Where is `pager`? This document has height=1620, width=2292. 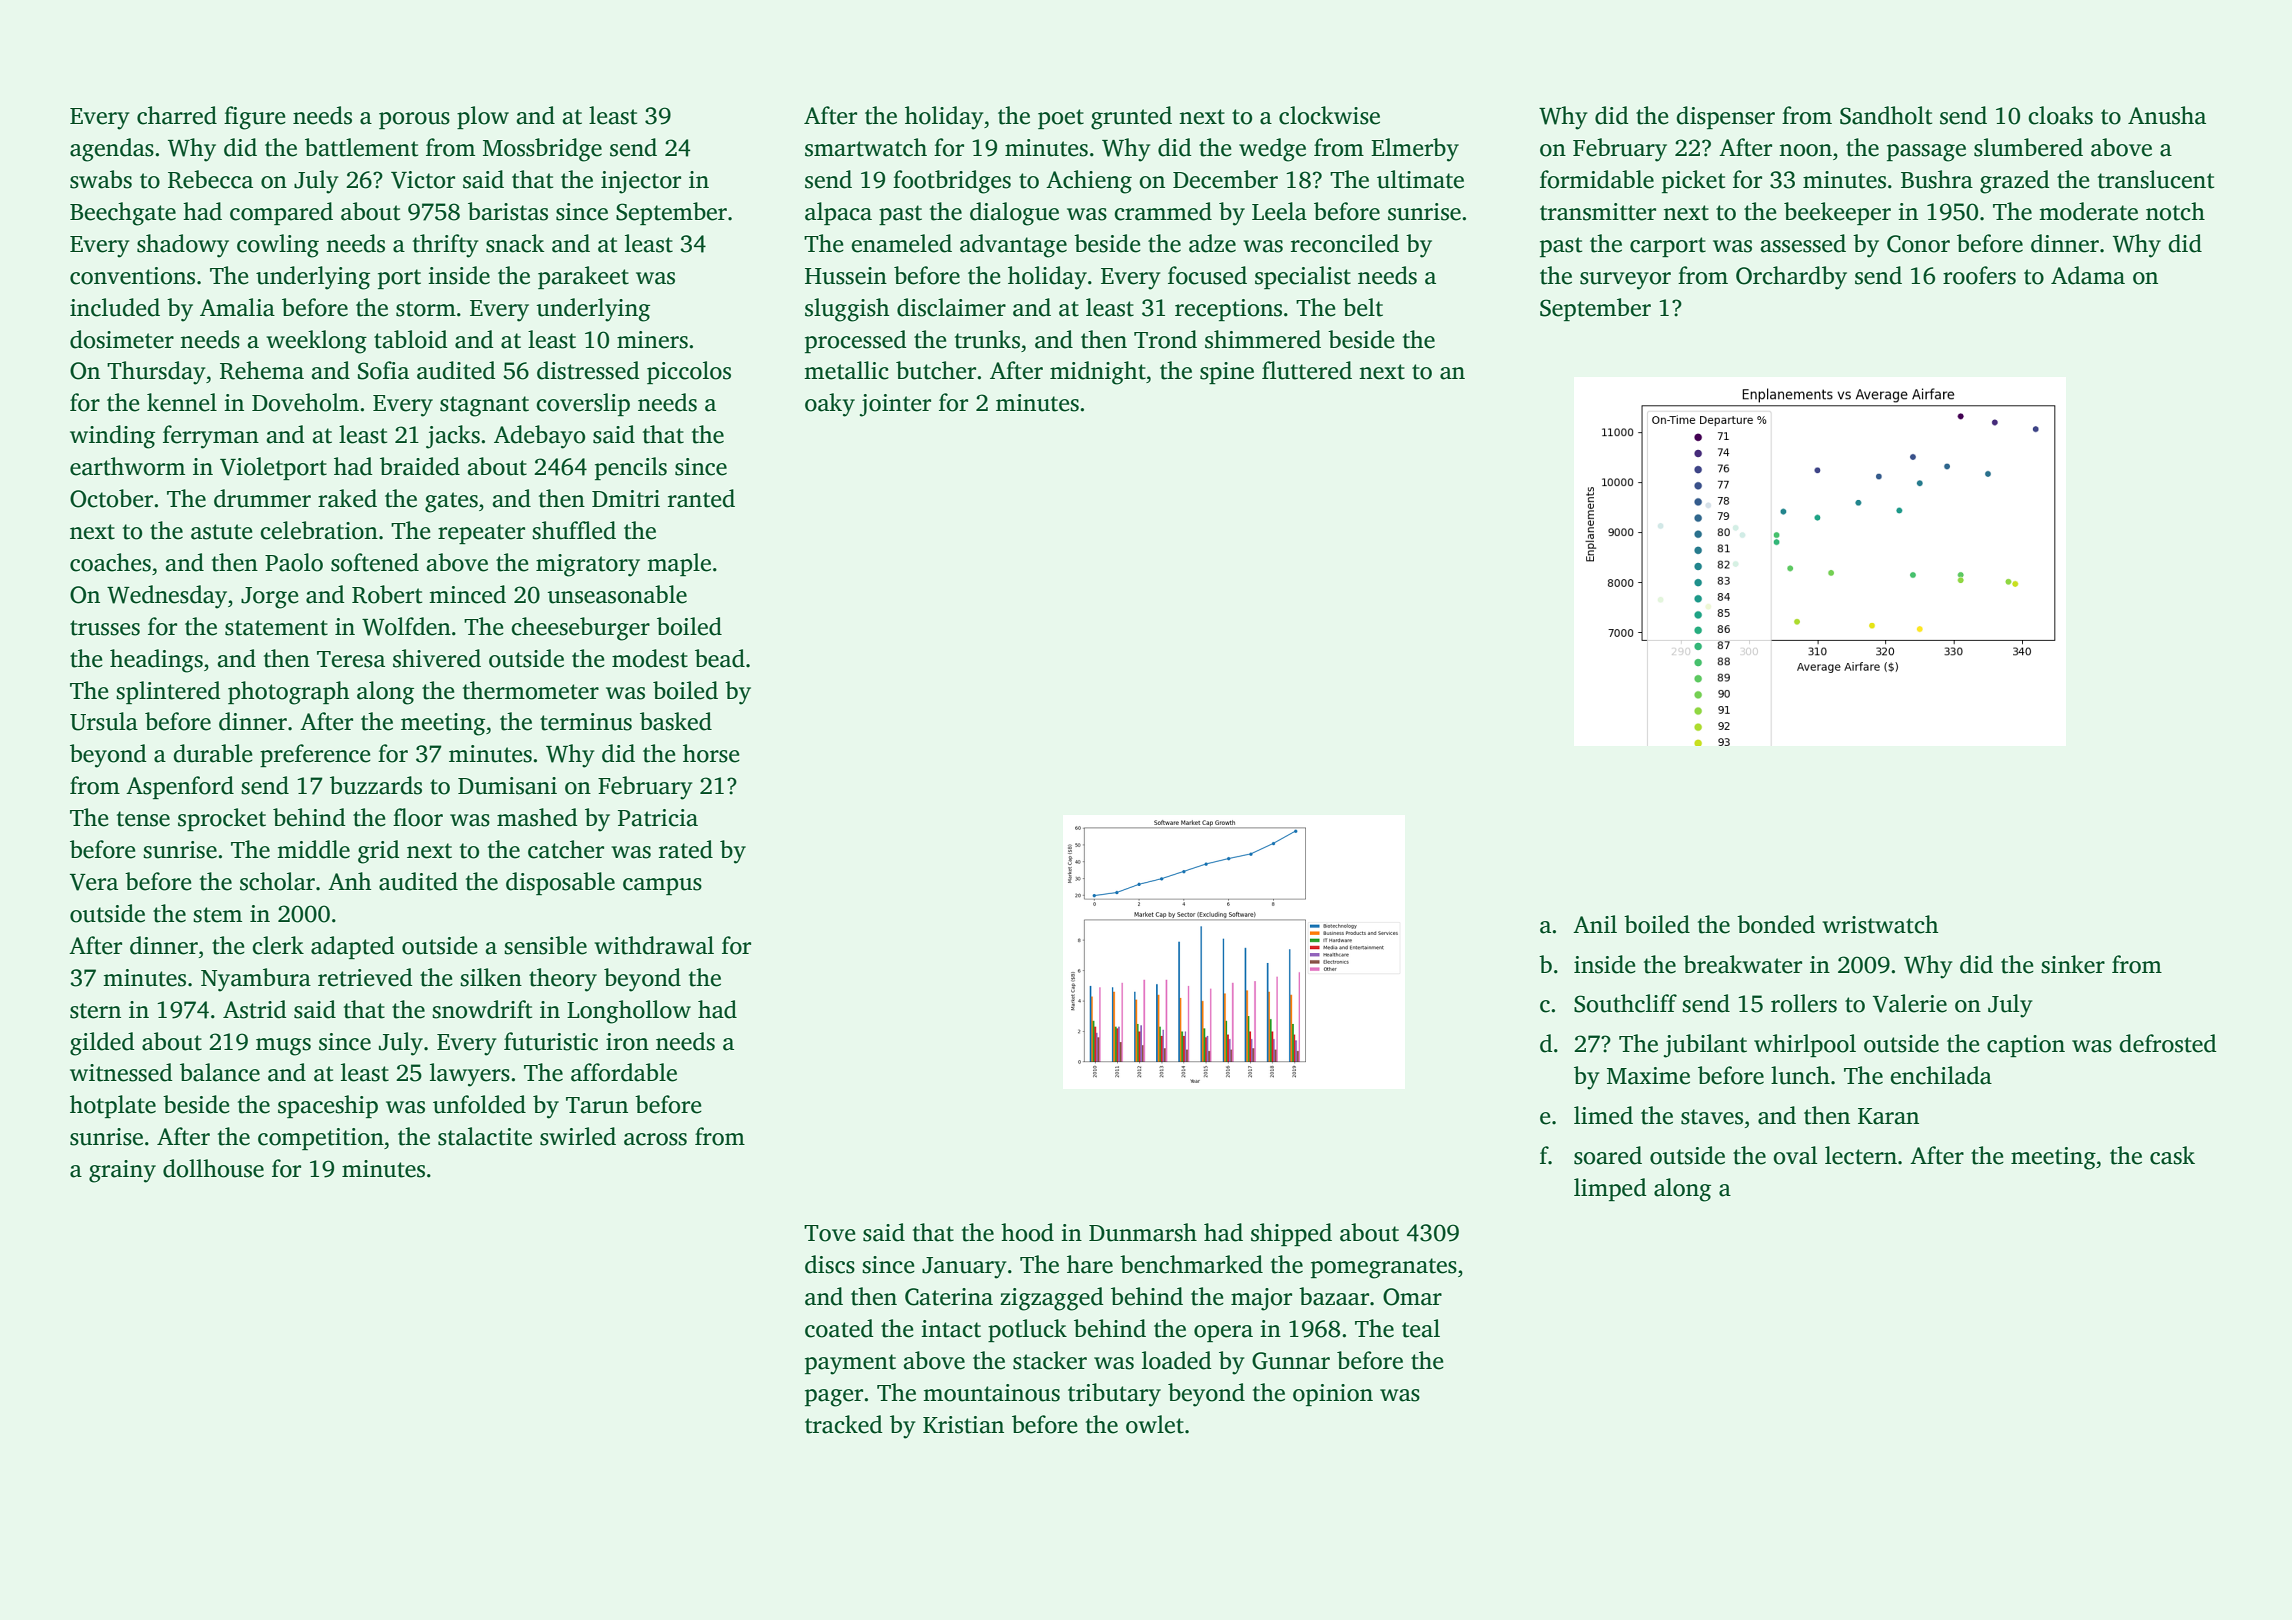 pager is located at coordinates (834, 1398).
